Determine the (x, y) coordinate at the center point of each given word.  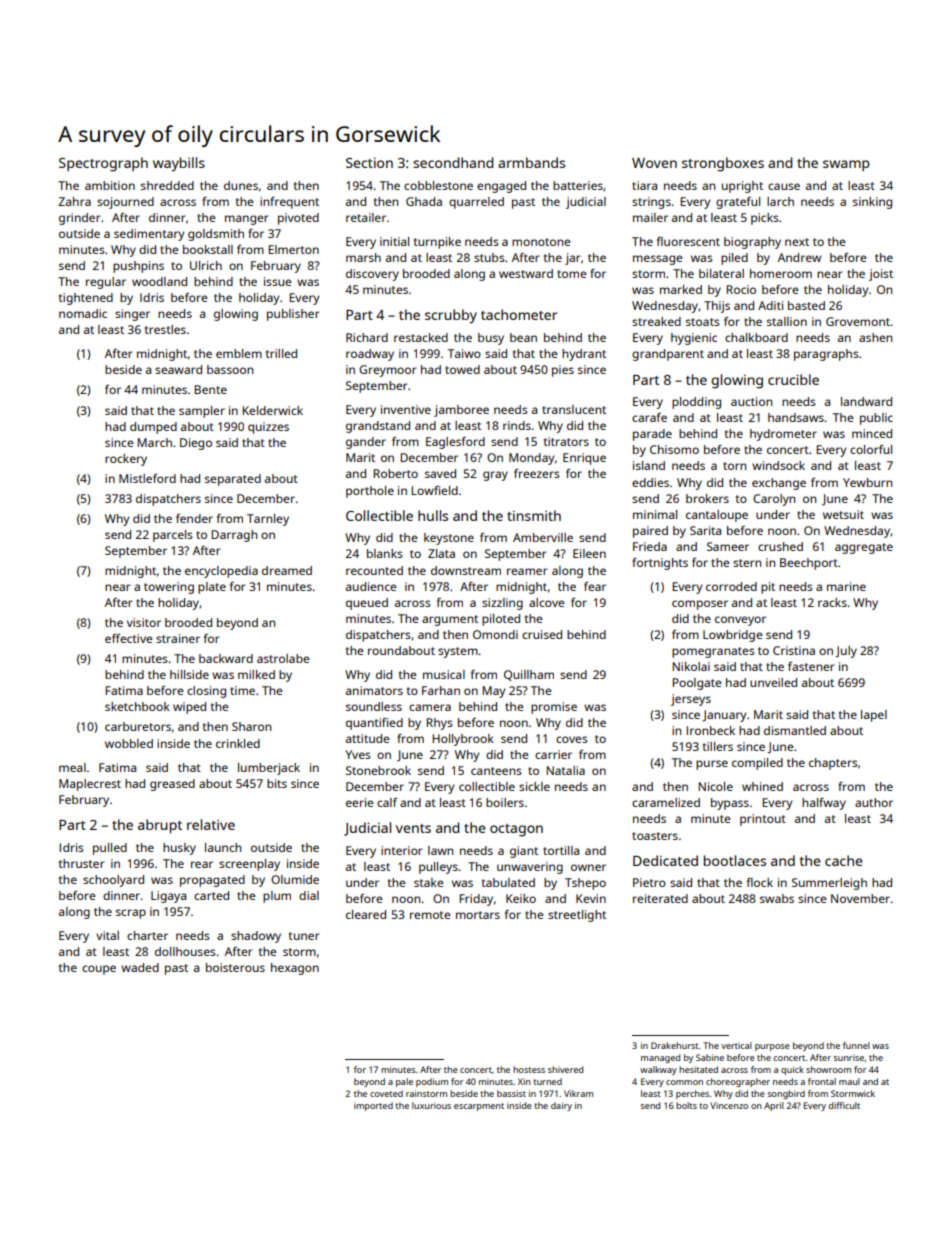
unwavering (530, 868)
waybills (179, 164)
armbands (531, 162)
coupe (99, 970)
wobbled (129, 743)
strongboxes (723, 164)
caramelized (666, 802)
